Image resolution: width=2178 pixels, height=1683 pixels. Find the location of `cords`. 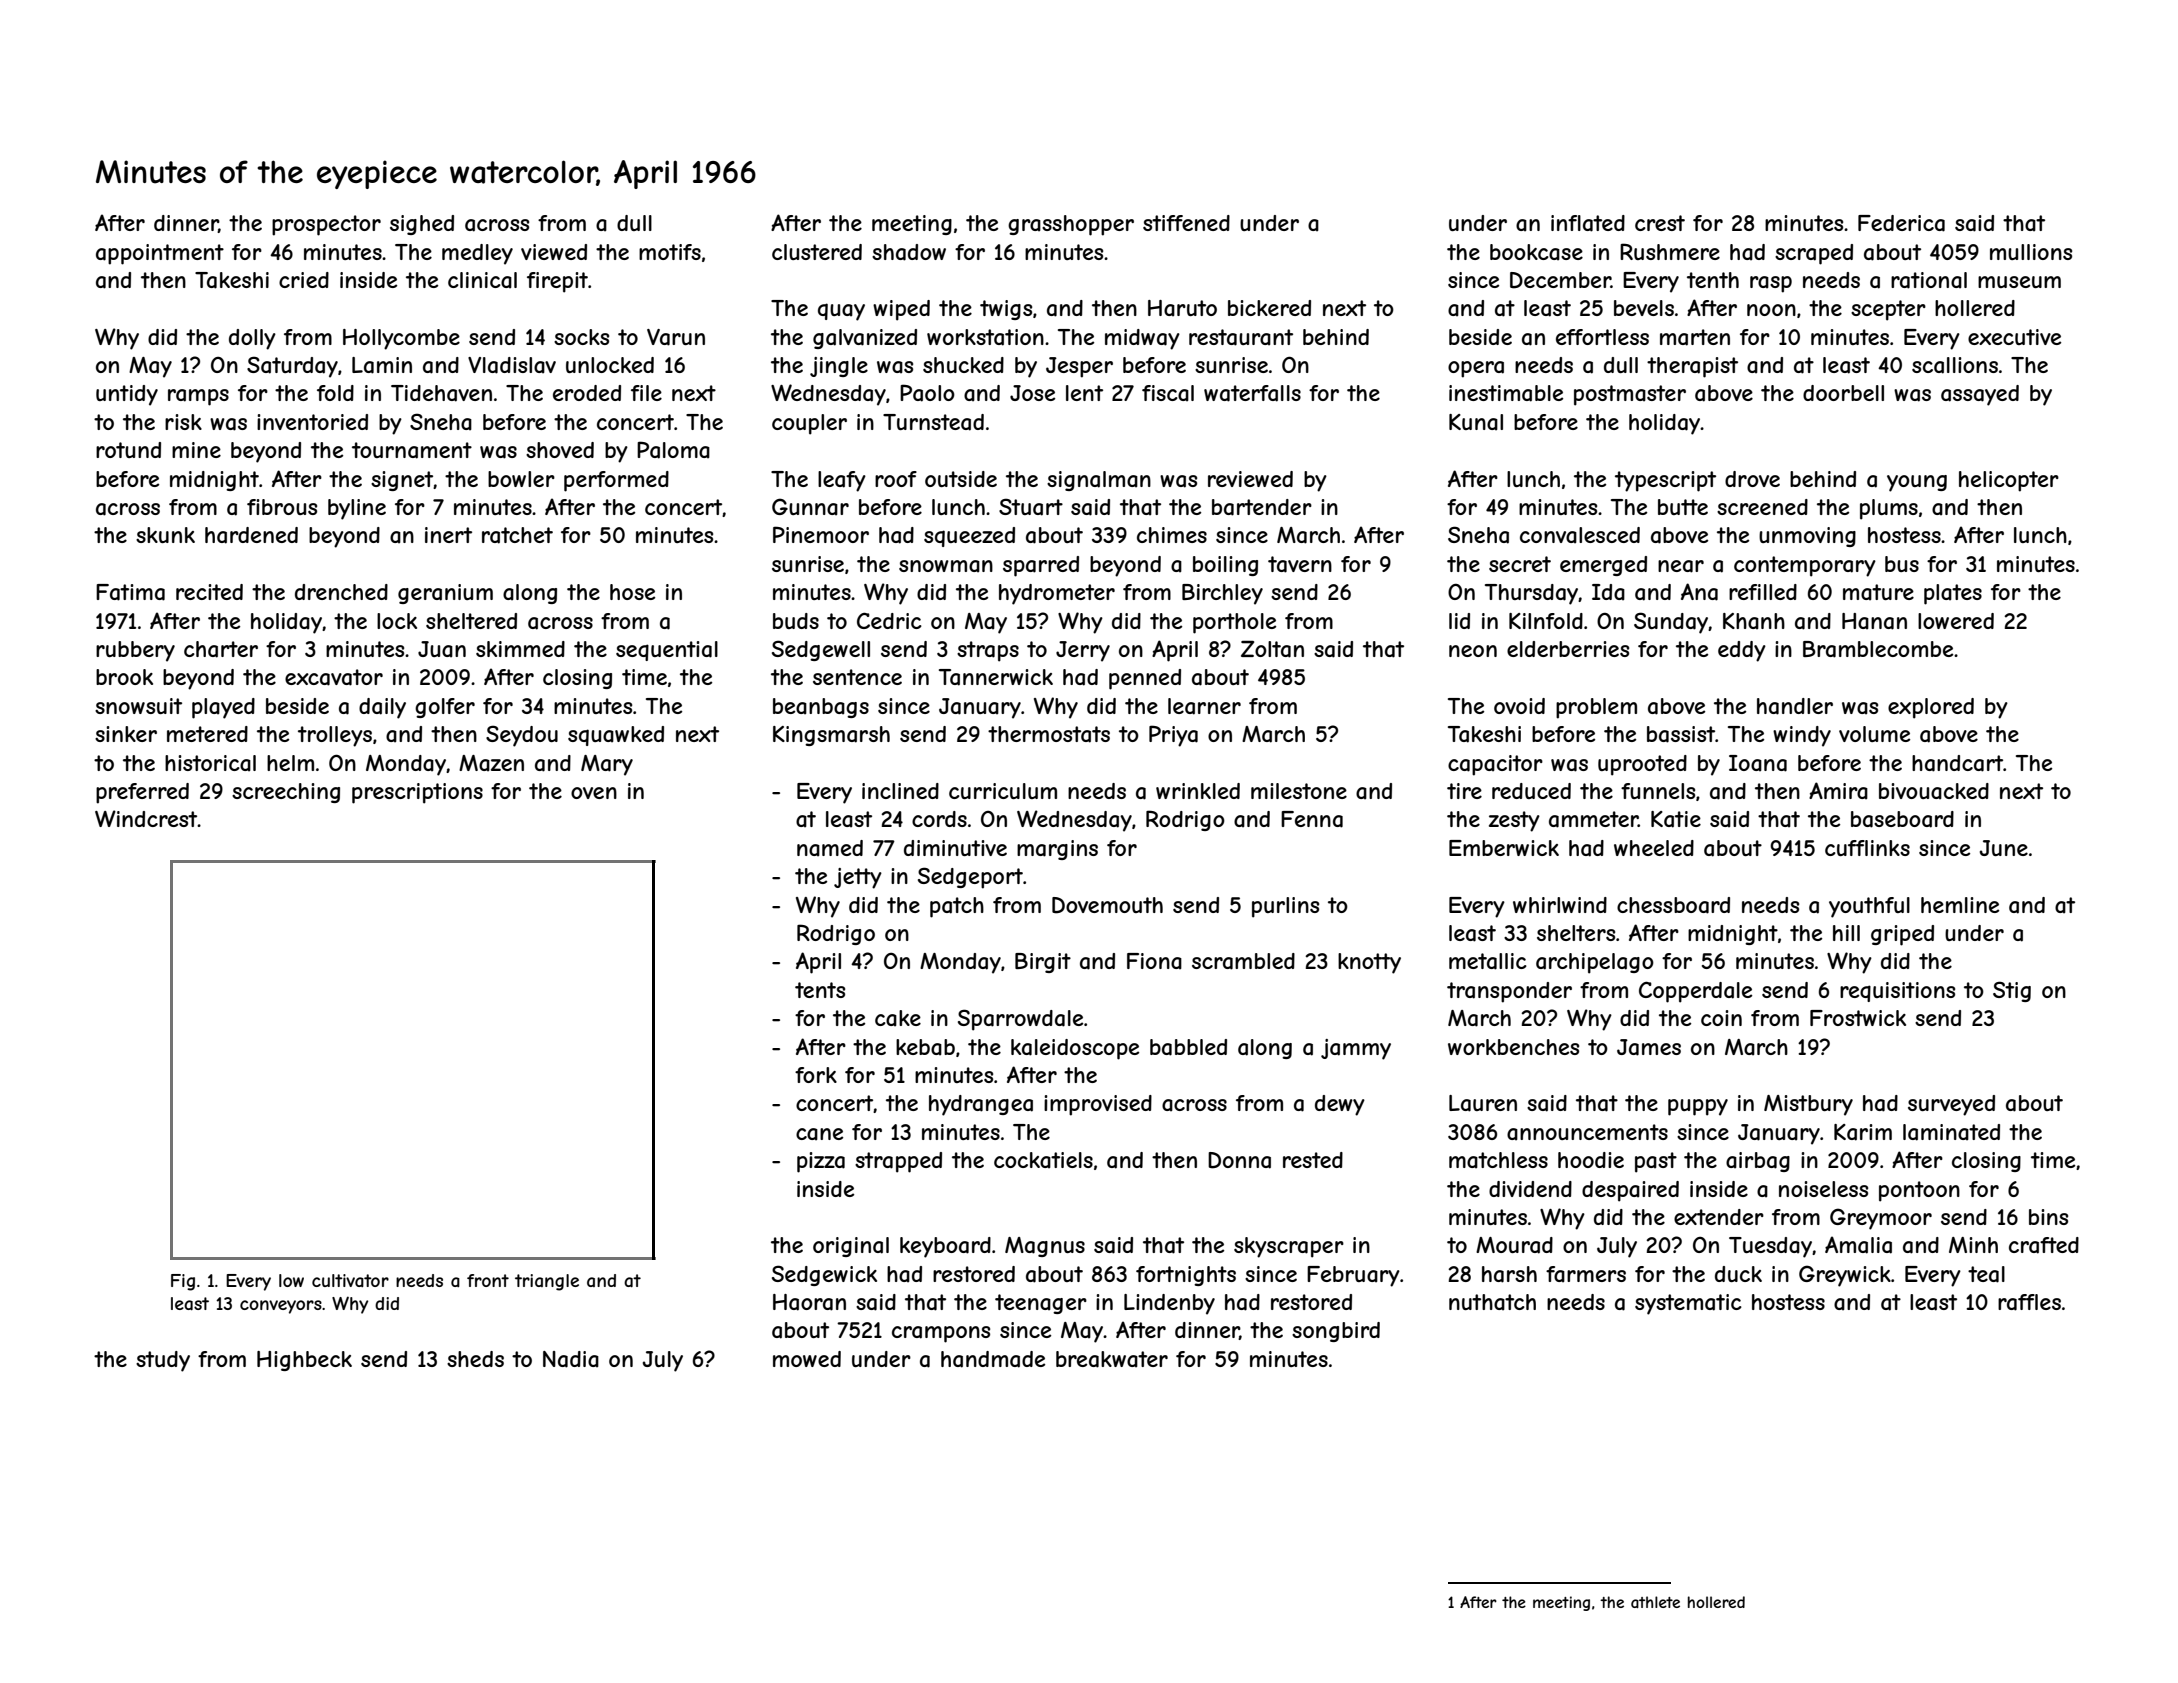

cords is located at coordinates (939, 819).
